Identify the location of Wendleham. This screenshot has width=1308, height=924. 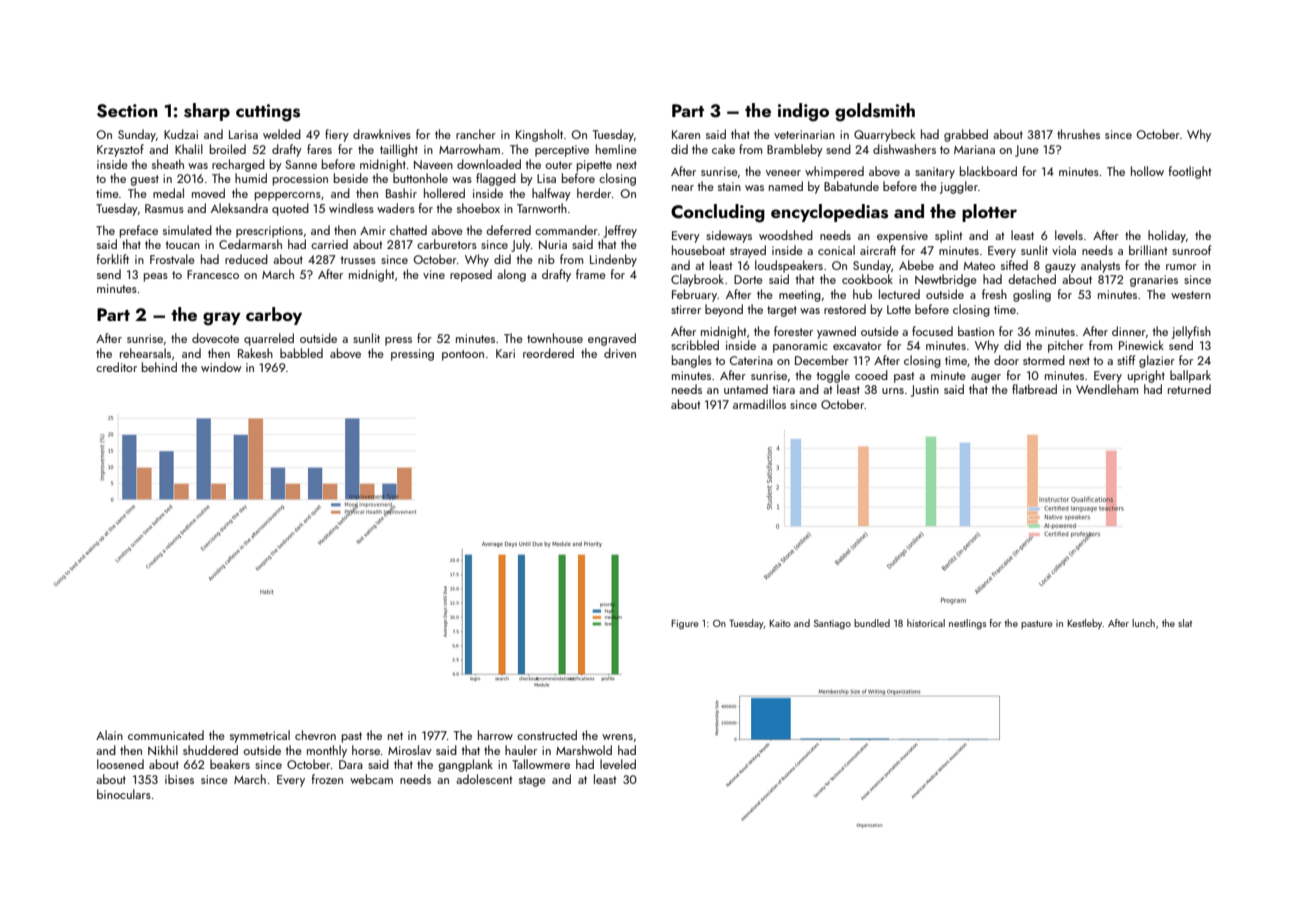
(1107, 389).
